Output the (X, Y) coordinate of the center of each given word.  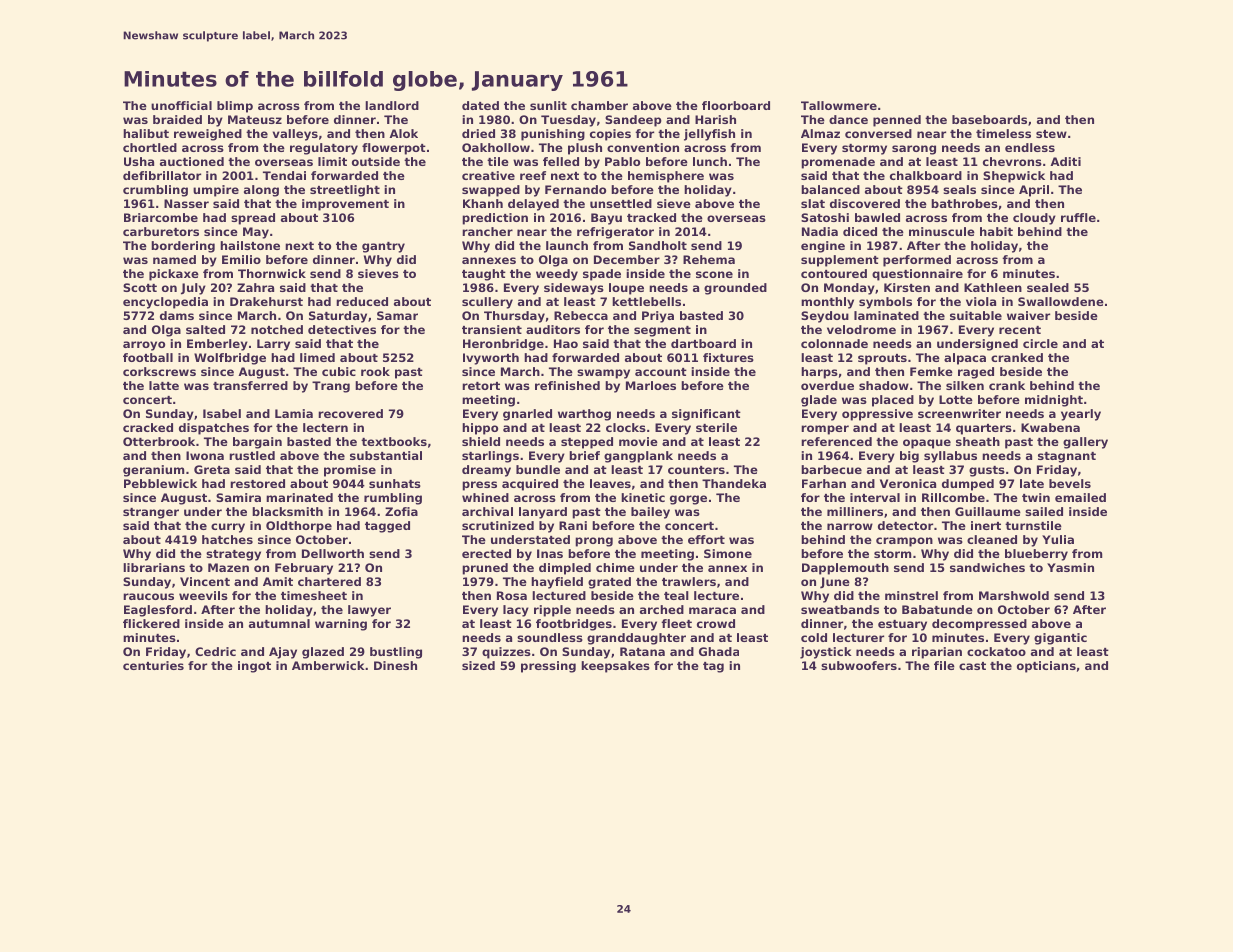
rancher (487, 231)
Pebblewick (160, 483)
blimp (235, 107)
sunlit (548, 105)
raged (976, 373)
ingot (254, 667)
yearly (1081, 415)
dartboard (703, 343)
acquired (530, 485)
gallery (1085, 443)
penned (897, 121)
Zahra (255, 287)
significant (706, 415)
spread (253, 219)
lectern (325, 427)
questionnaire (917, 275)
